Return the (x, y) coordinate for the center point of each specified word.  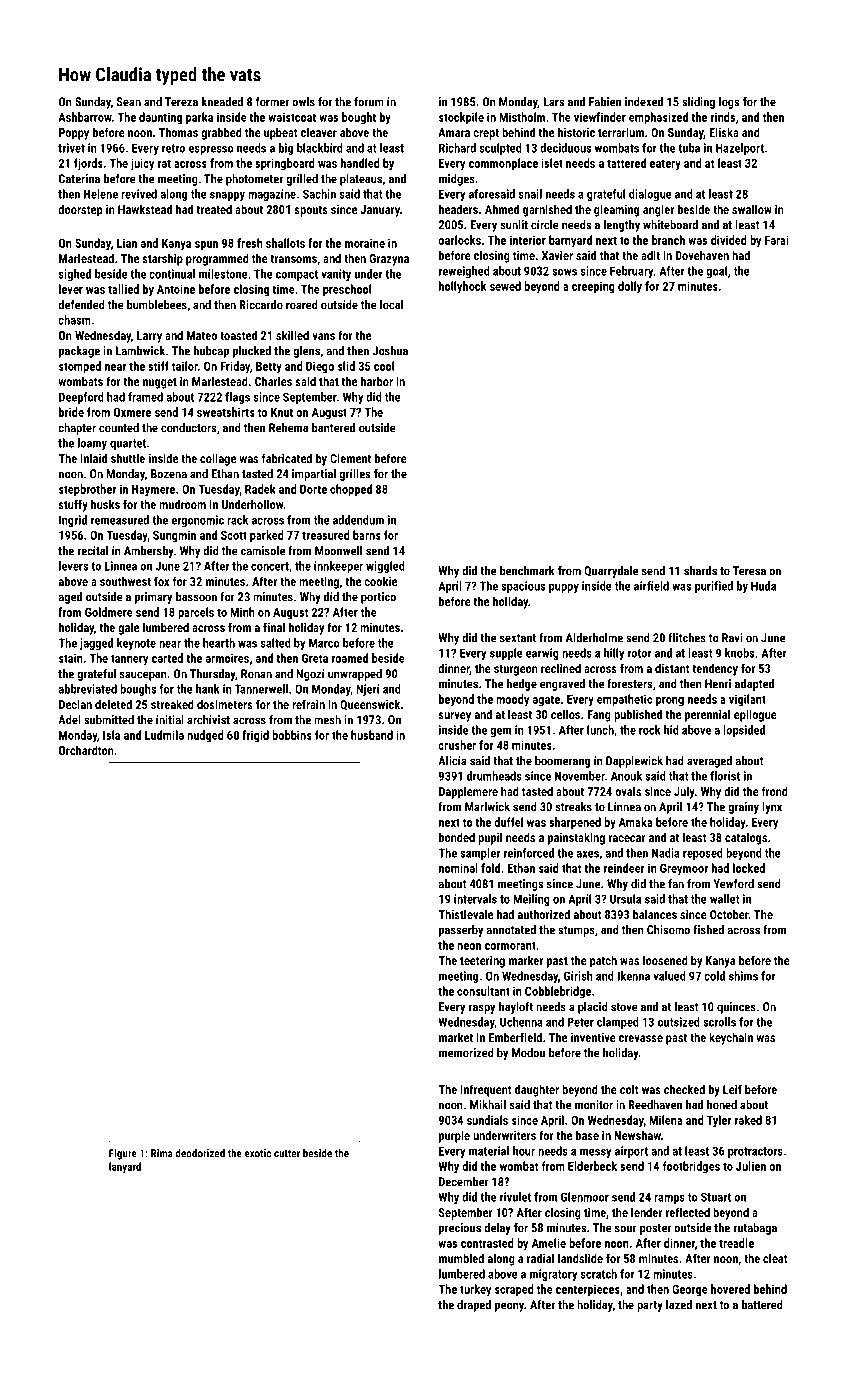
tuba (689, 148)
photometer (254, 180)
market (456, 1037)
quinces (736, 1008)
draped (474, 1306)
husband (372, 735)
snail (530, 194)
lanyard (125, 1167)
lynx (772, 808)
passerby (461, 931)
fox (161, 581)
